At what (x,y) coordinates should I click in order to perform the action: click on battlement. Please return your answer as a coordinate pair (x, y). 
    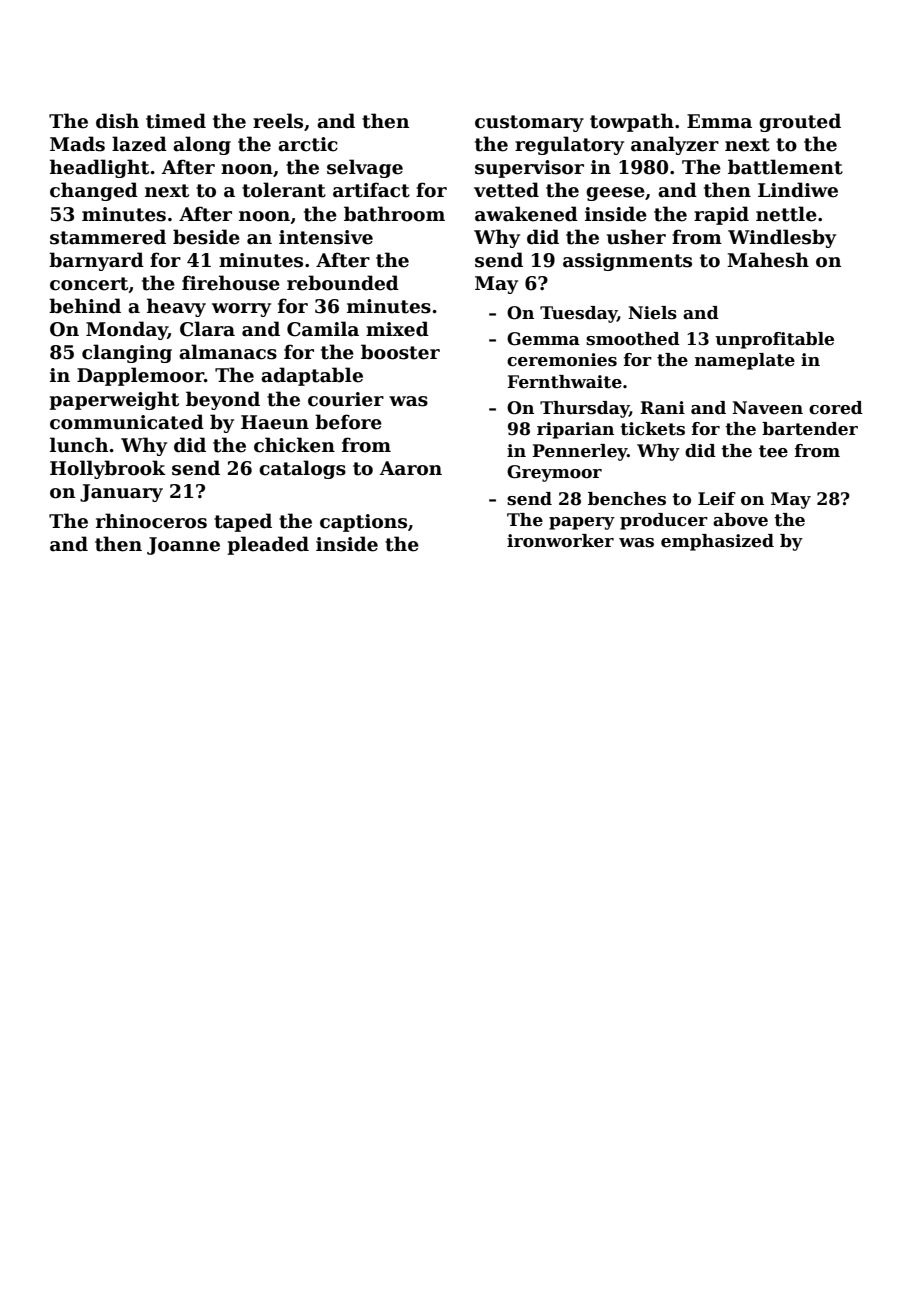
    Looking at the image, I should click on (785, 167).
